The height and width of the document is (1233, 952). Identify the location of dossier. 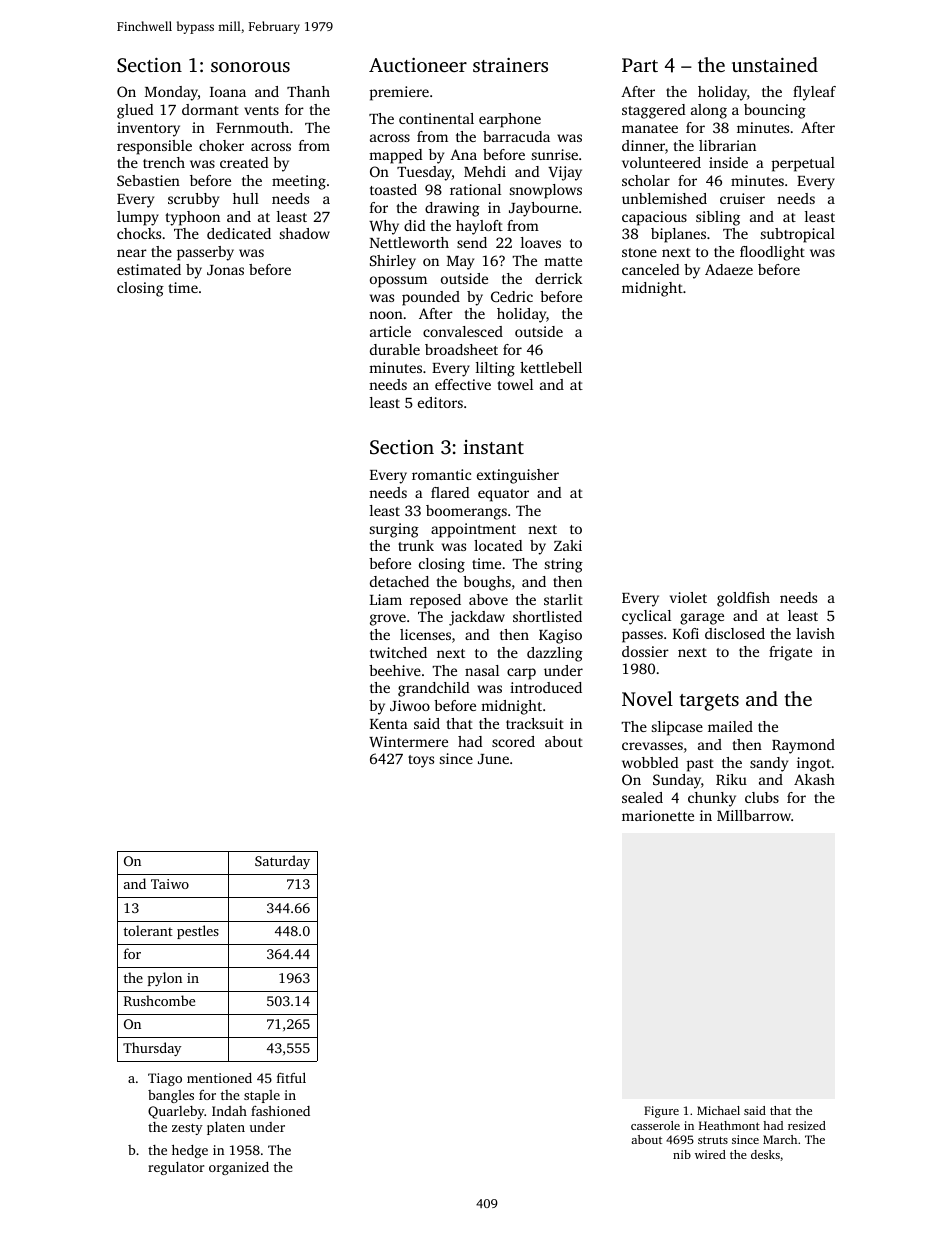
(645, 651).
